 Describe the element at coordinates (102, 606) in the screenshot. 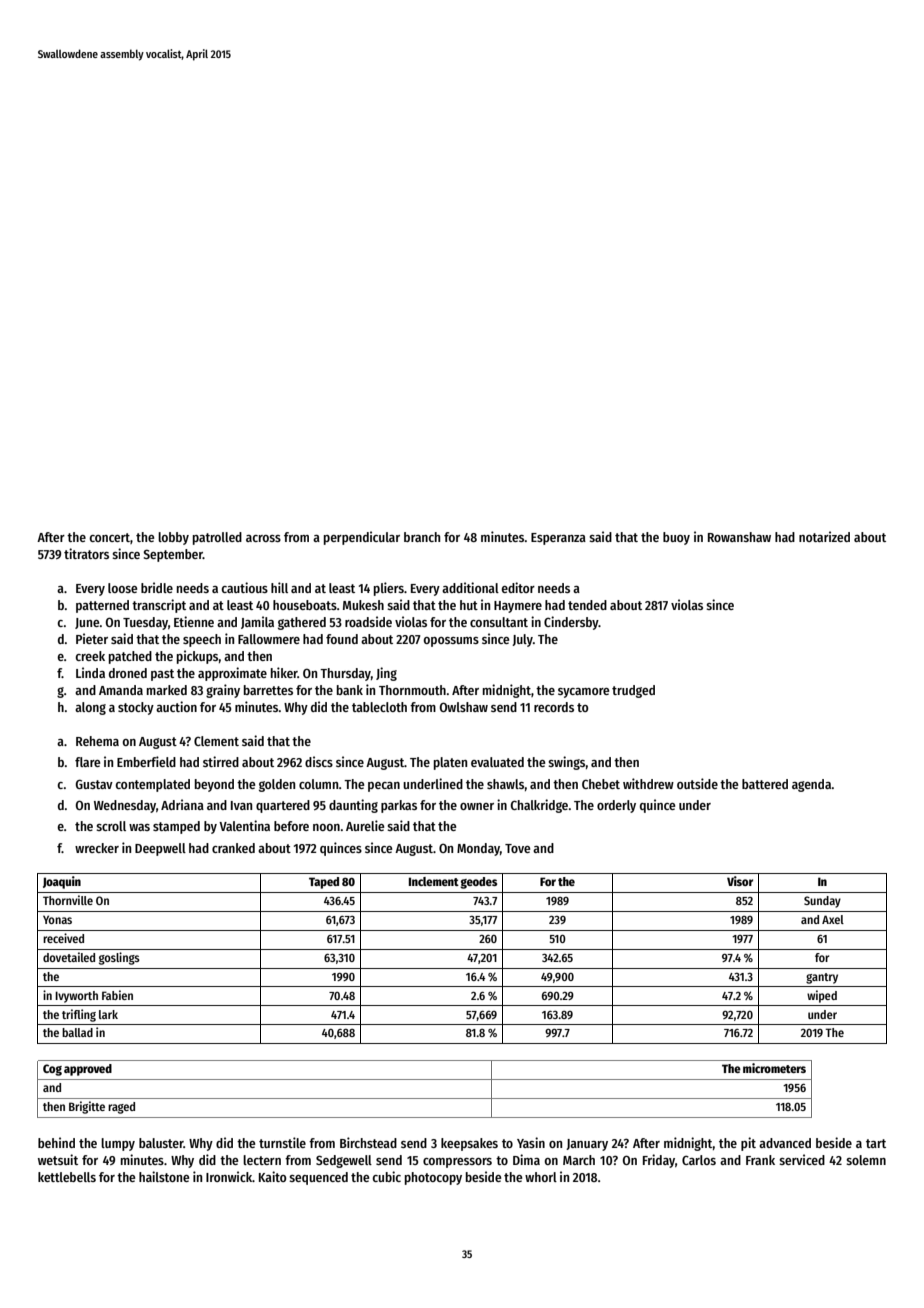

I see `patterned` at that location.
